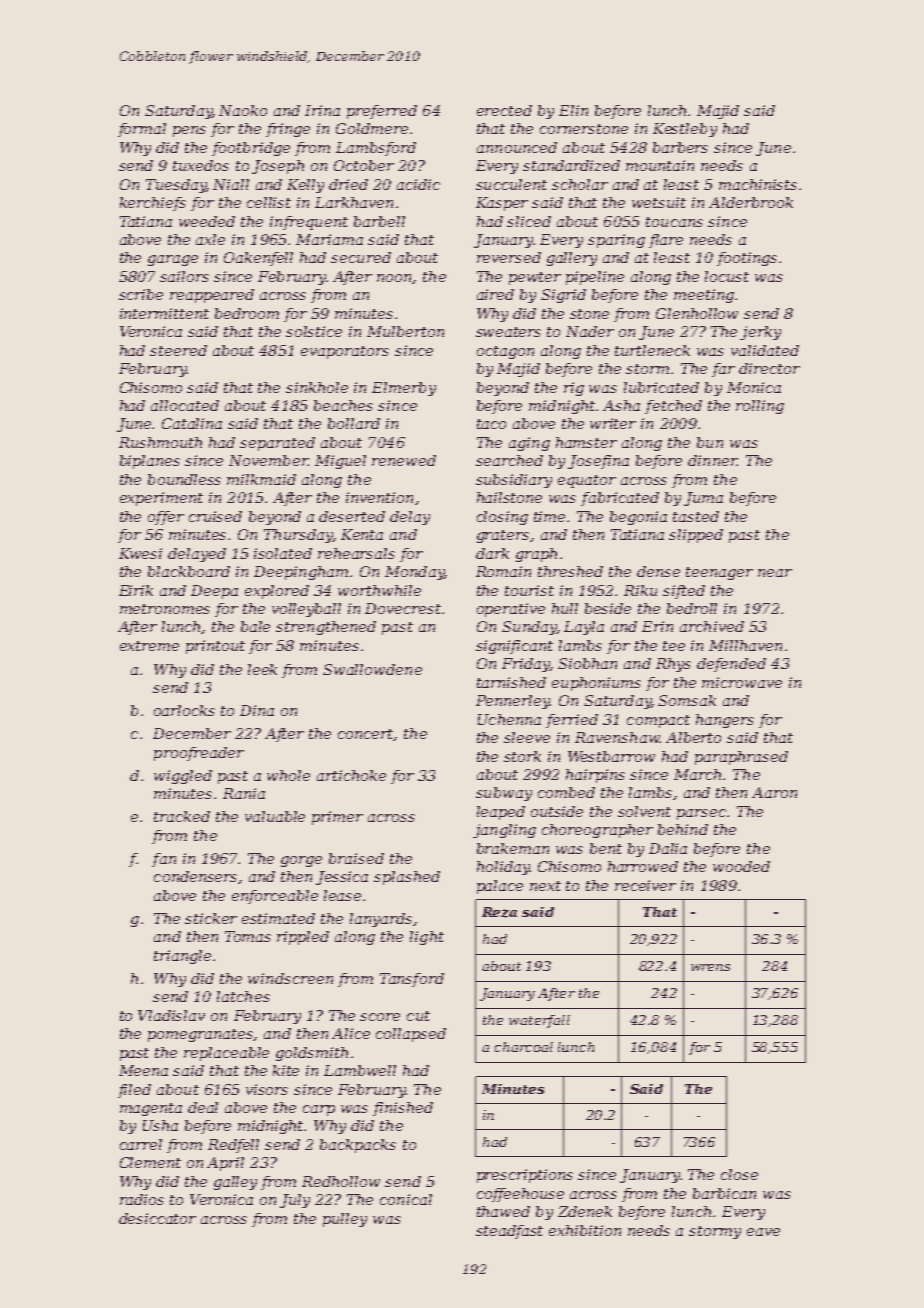 This image has height=1308, width=924. Describe the element at coordinates (258, 259) in the image. I see `Oakenfell` at that location.
